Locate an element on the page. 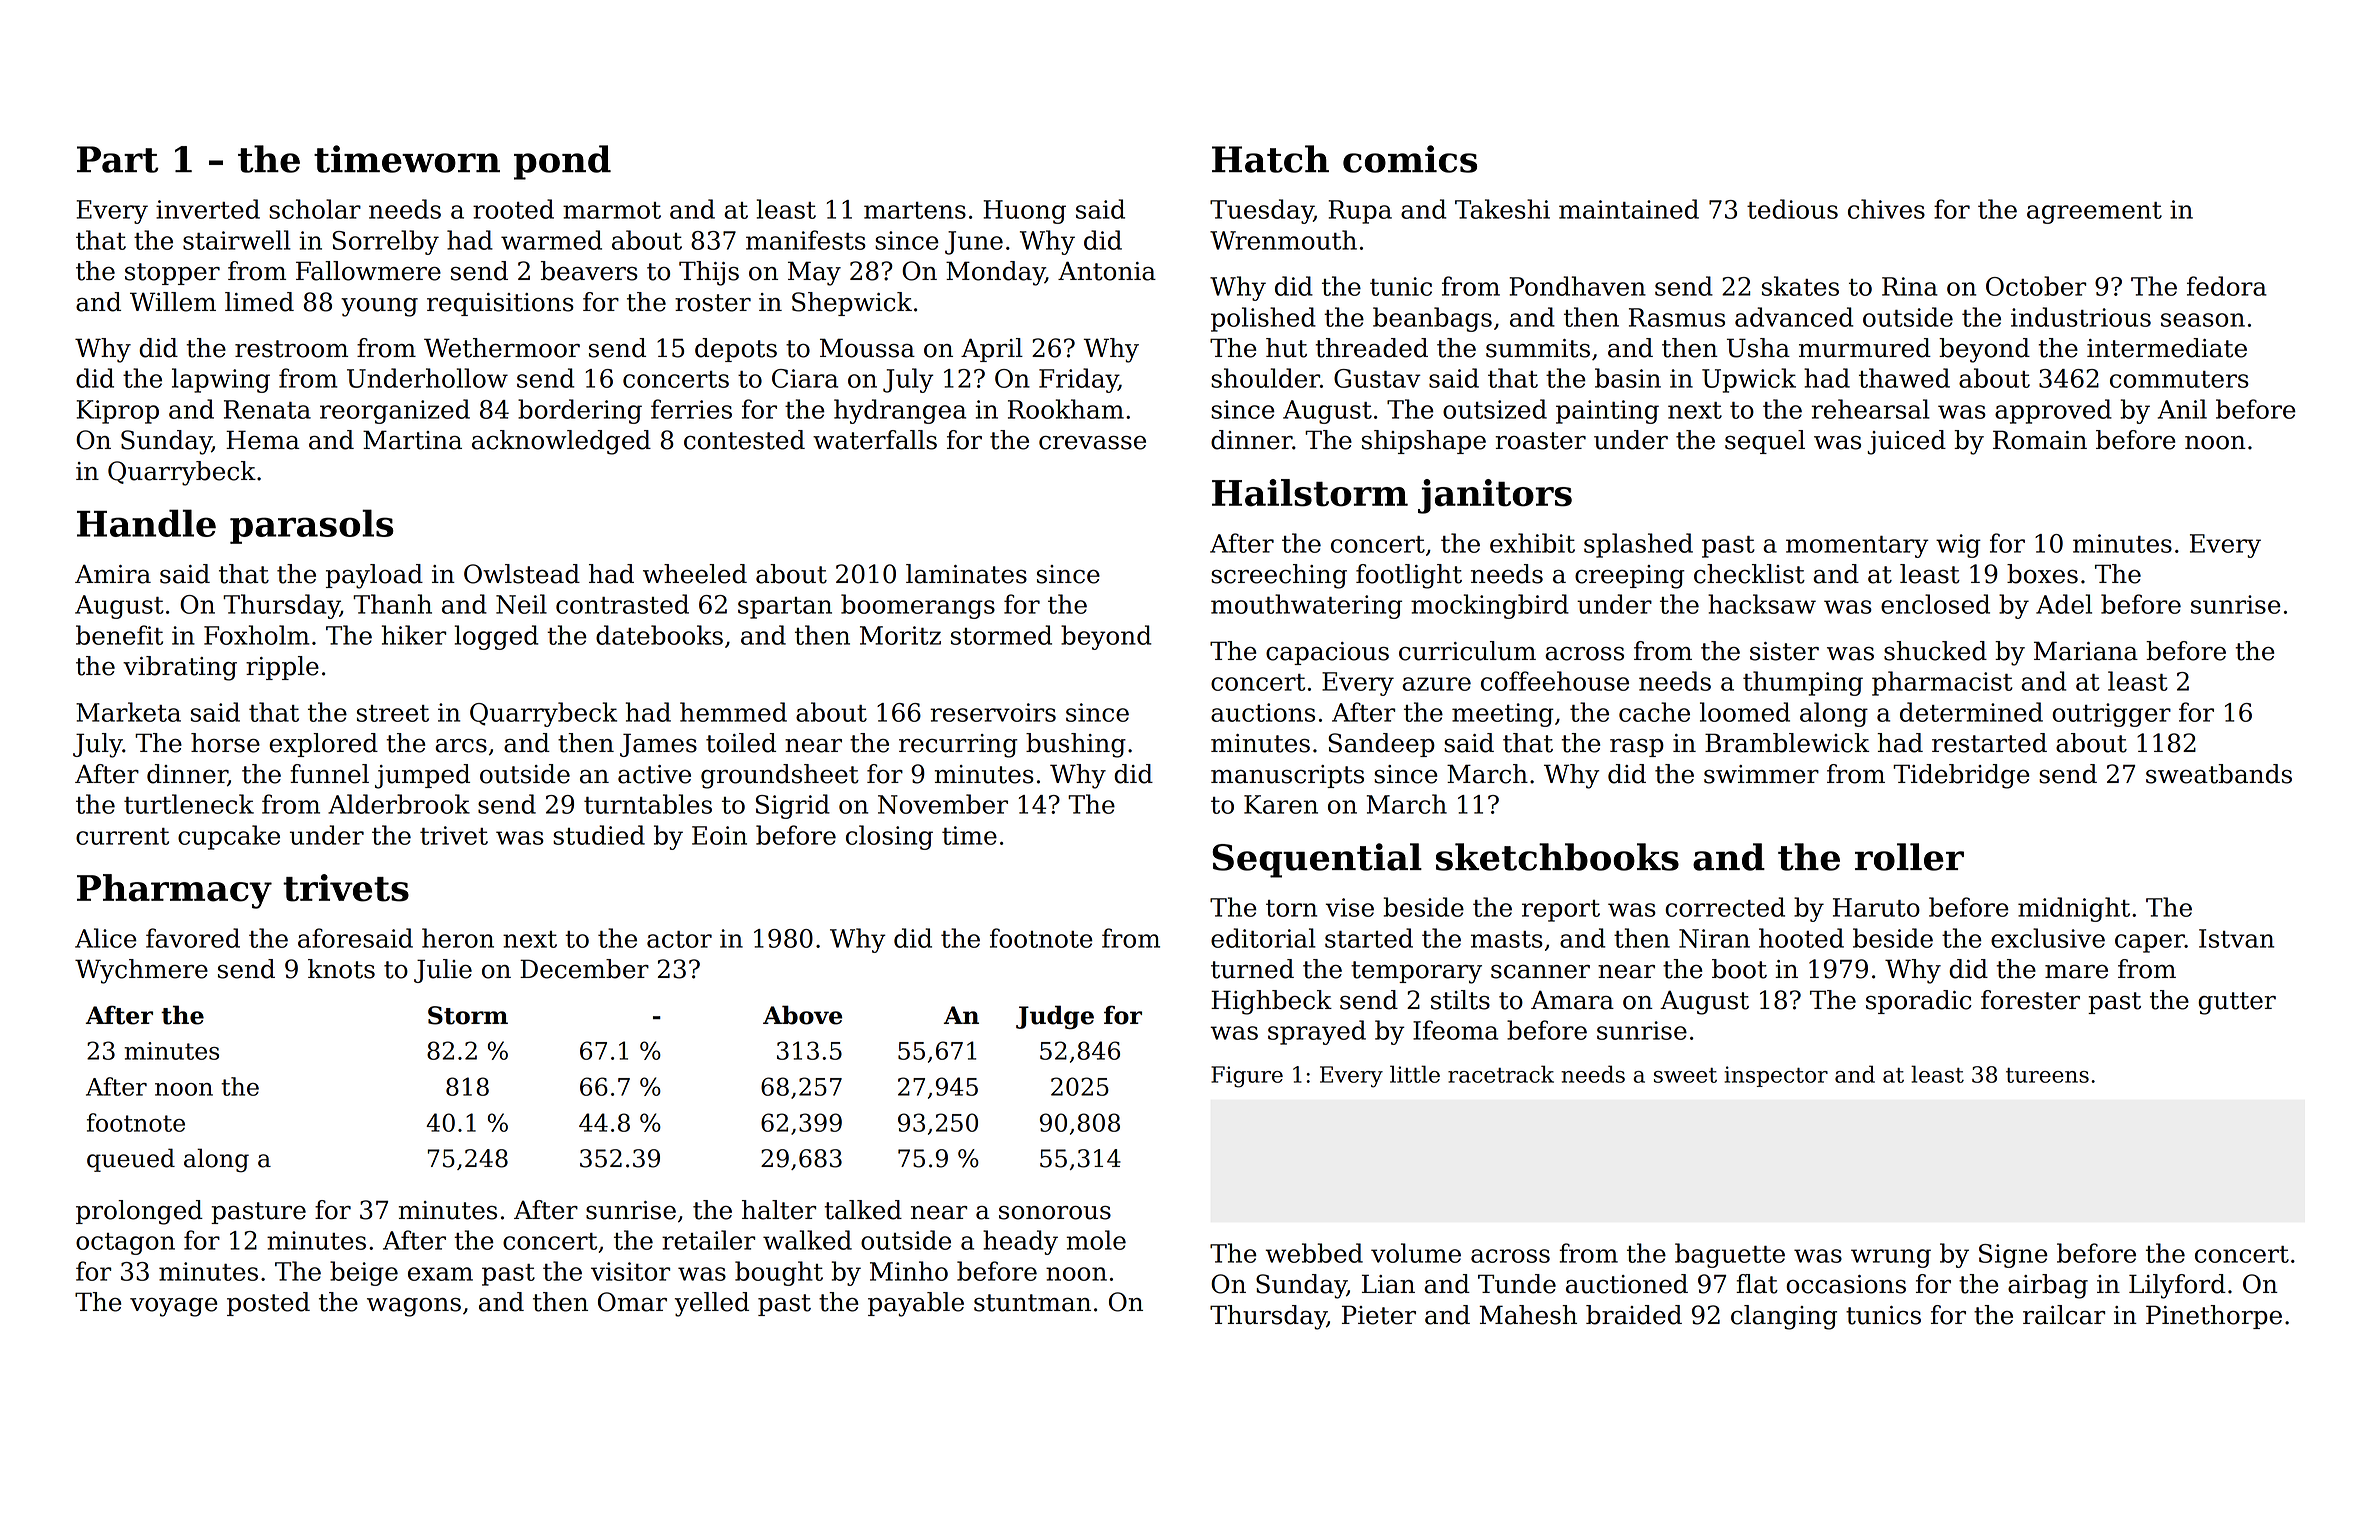 The image size is (2380, 1540). Julie is located at coordinates (443, 971).
